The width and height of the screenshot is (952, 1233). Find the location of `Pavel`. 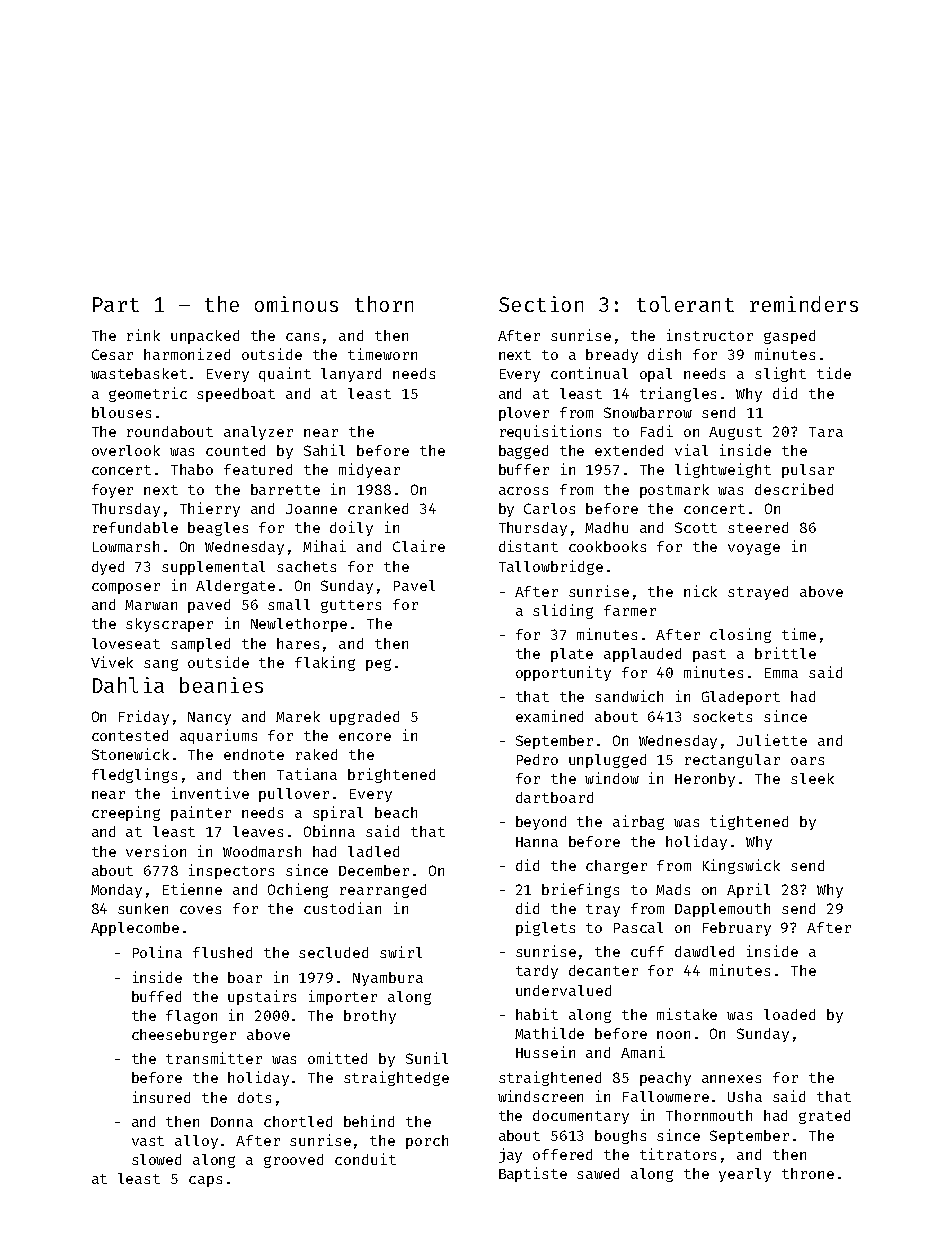

Pavel is located at coordinates (414, 585).
